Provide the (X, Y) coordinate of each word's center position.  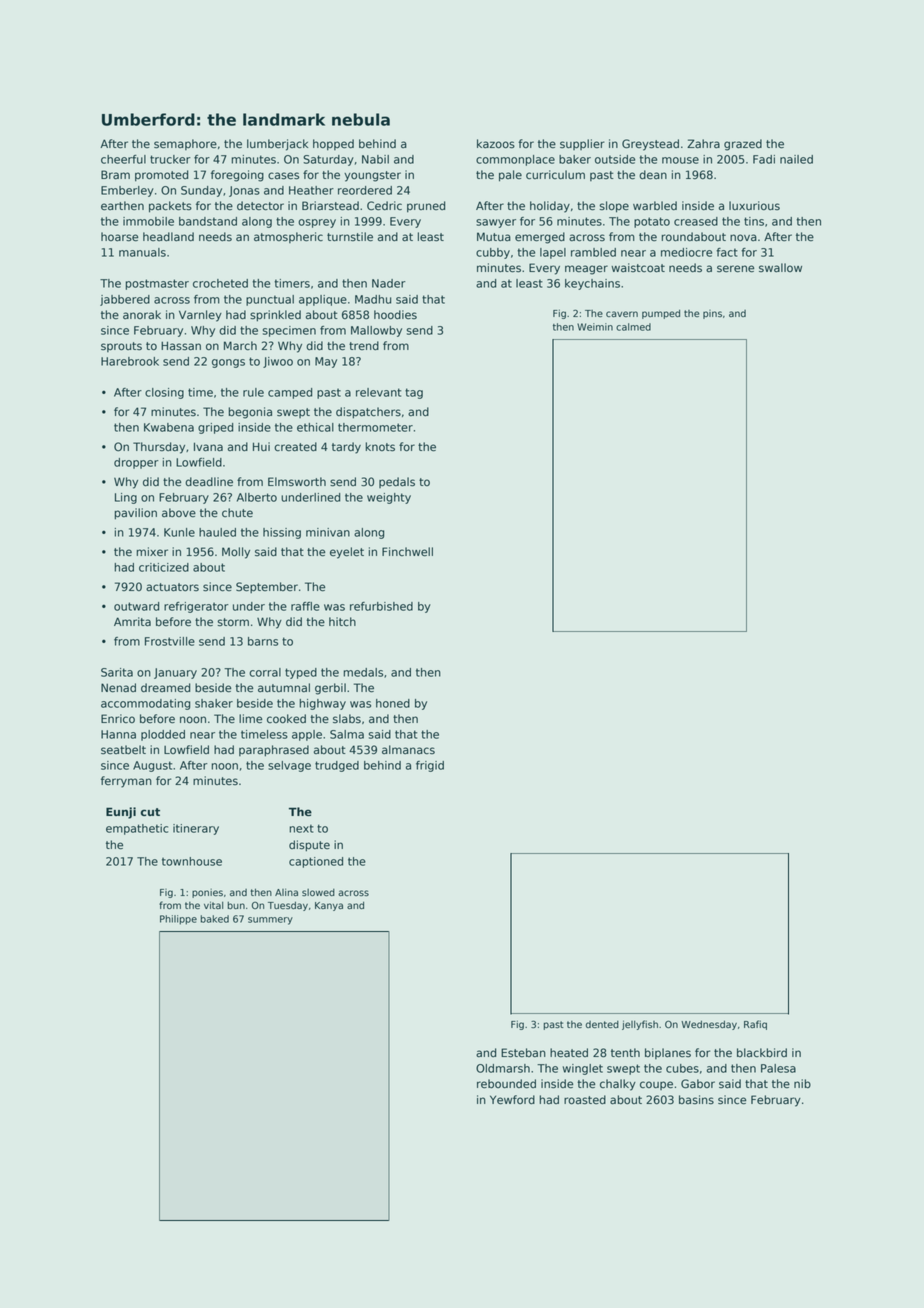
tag (414, 393)
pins (712, 314)
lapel (553, 253)
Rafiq (755, 1025)
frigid (430, 766)
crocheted (220, 283)
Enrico (118, 718)
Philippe (178, 920)
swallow (780, 268)
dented (602, 1025)
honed (393, 703)
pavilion (136, 514)
